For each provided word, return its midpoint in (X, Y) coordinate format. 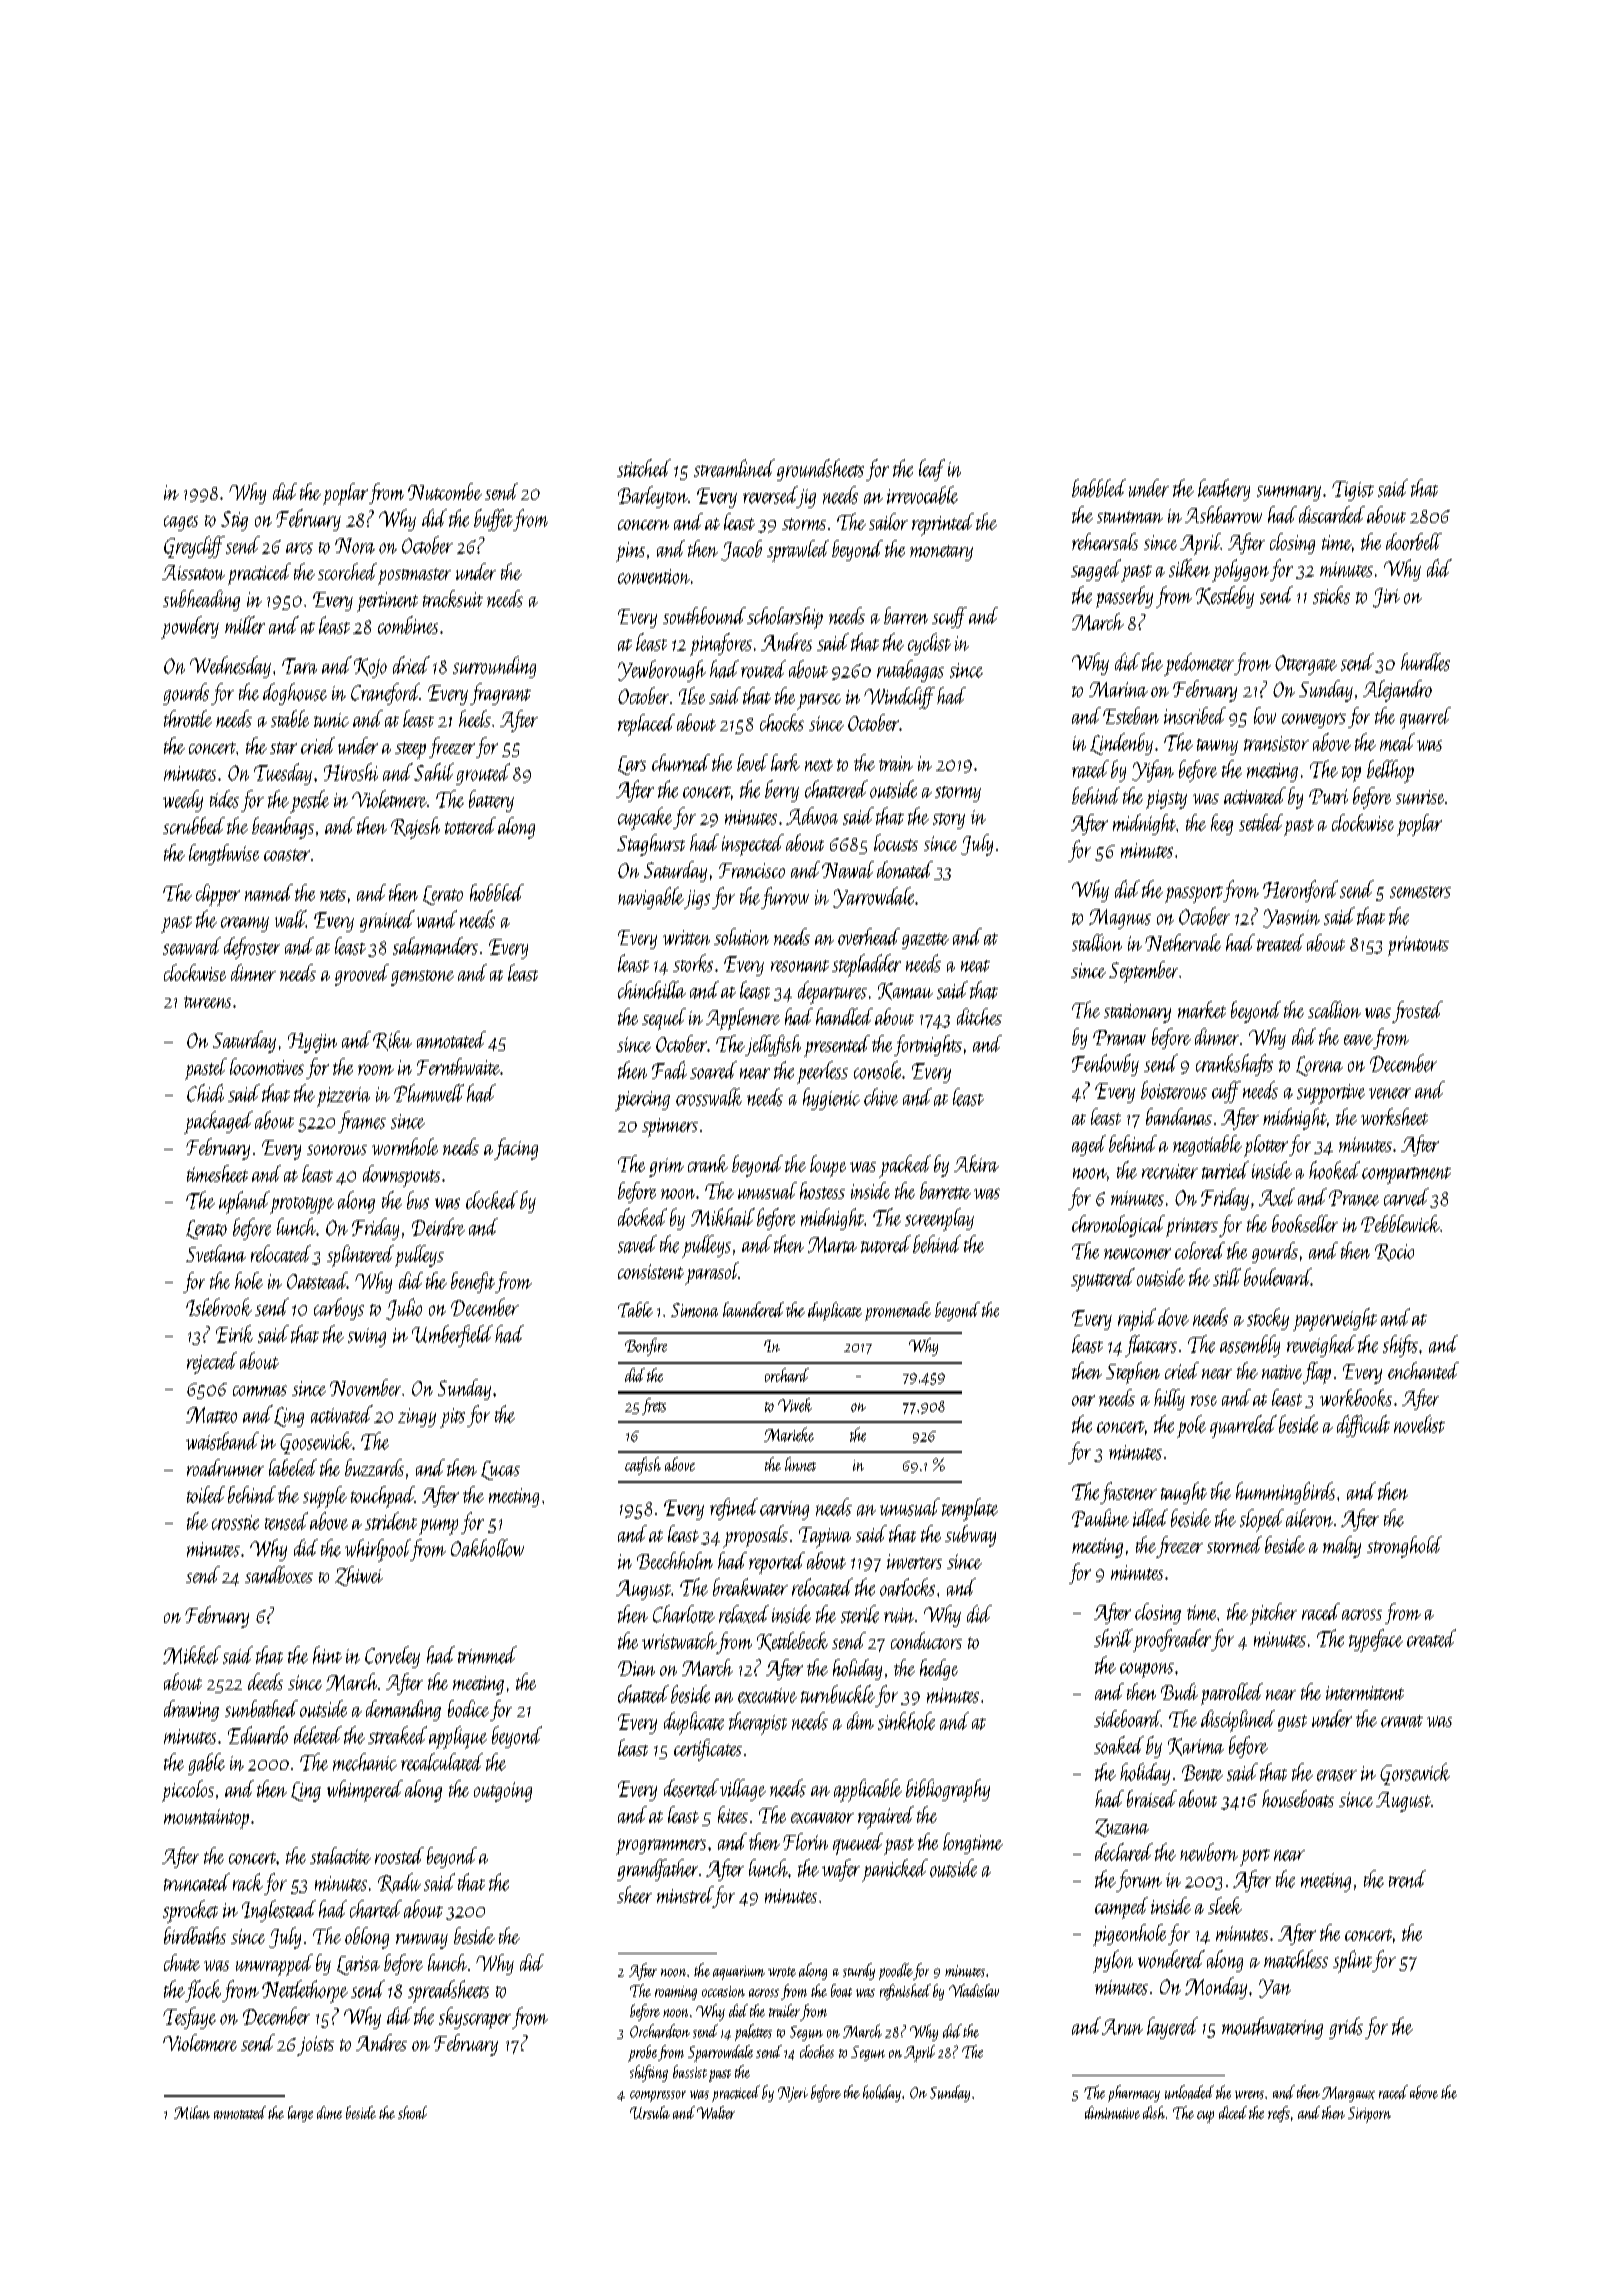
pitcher (1273, 1614)
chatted (643, 1694)
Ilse (692, 695)
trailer (784, 2010)
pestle (309, 801)
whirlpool (378, 1550)
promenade (898, 1311)
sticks (1331, 595)
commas (260, 1390)
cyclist (929, 644)
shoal (412, 2112)
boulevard (1277, 1277)
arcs (299, 548)
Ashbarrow (1223, 514)
